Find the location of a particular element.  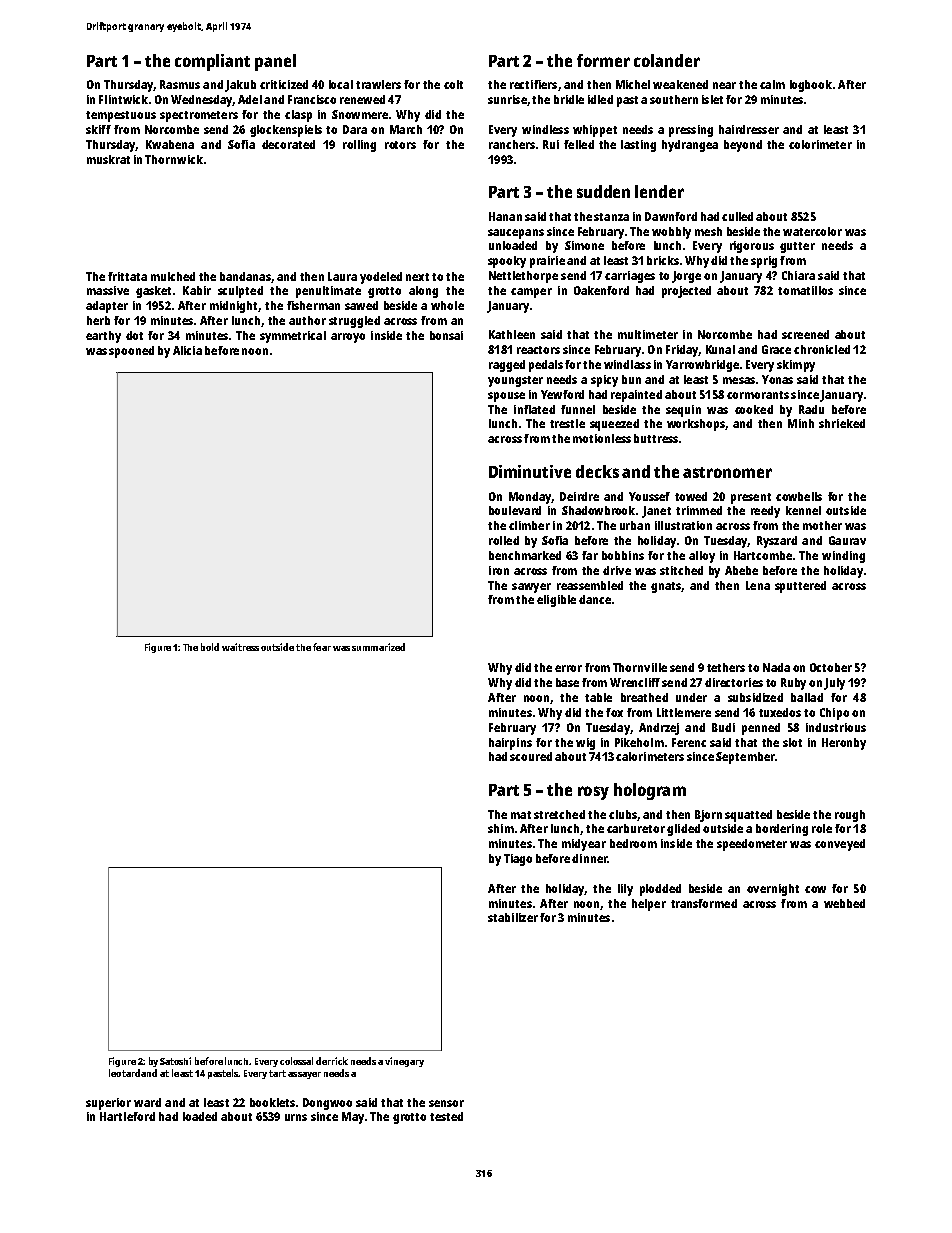

watercolor is located at coordinates (812, 231).
